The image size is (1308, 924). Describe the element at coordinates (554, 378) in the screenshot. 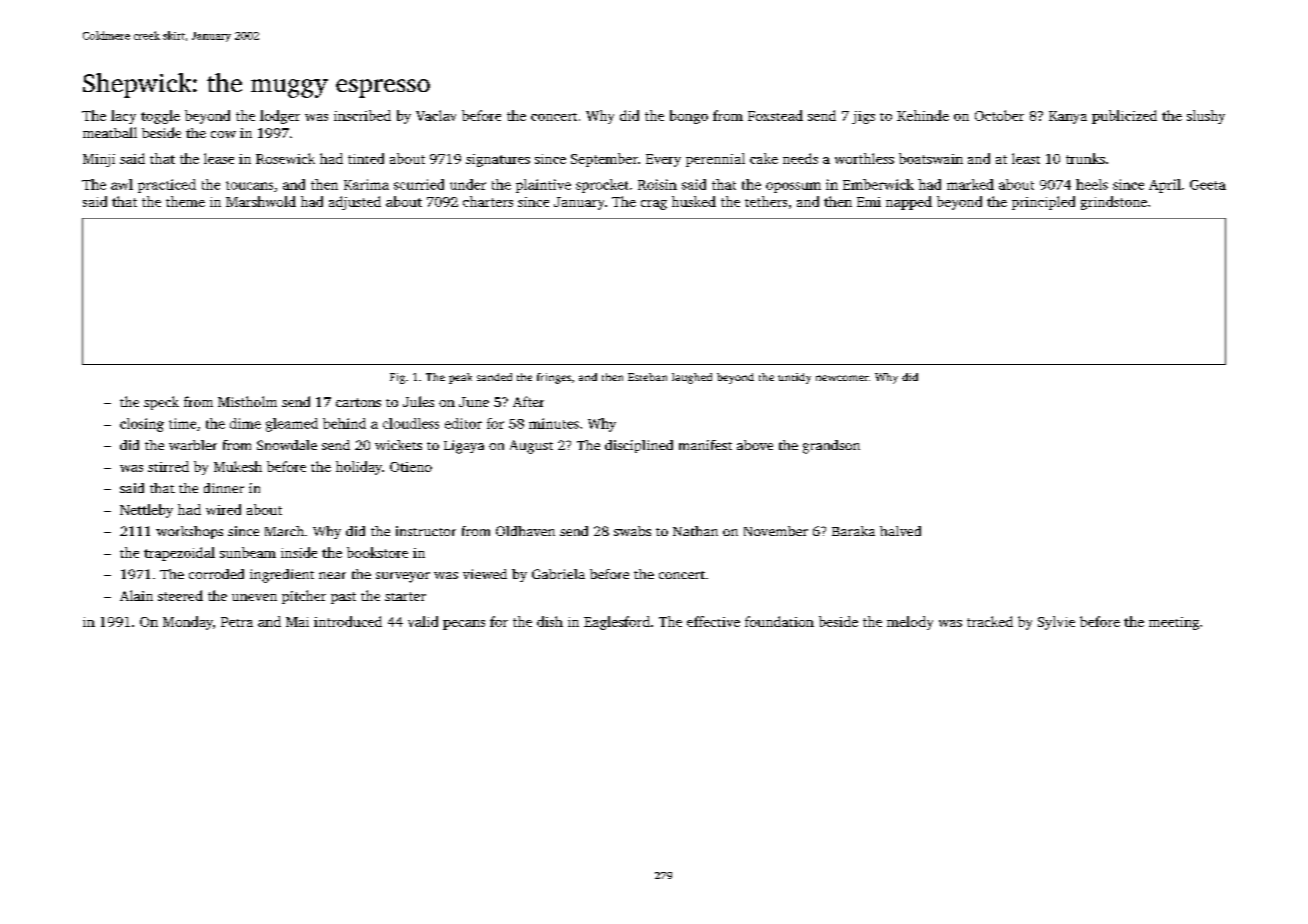

I see `fringes` at that location.
